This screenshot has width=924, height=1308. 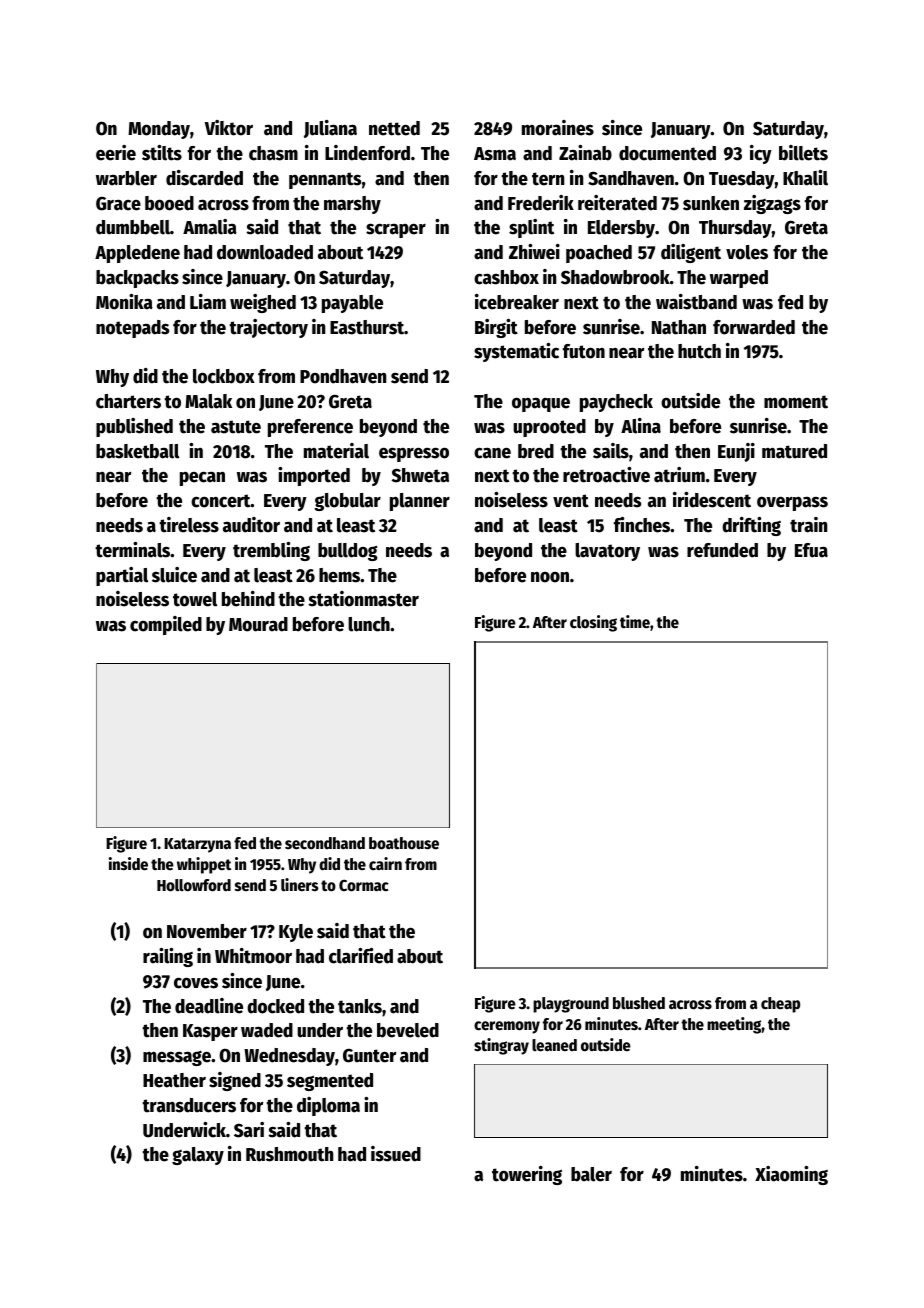 I want to click on netted, so click(x=394, y=128).
